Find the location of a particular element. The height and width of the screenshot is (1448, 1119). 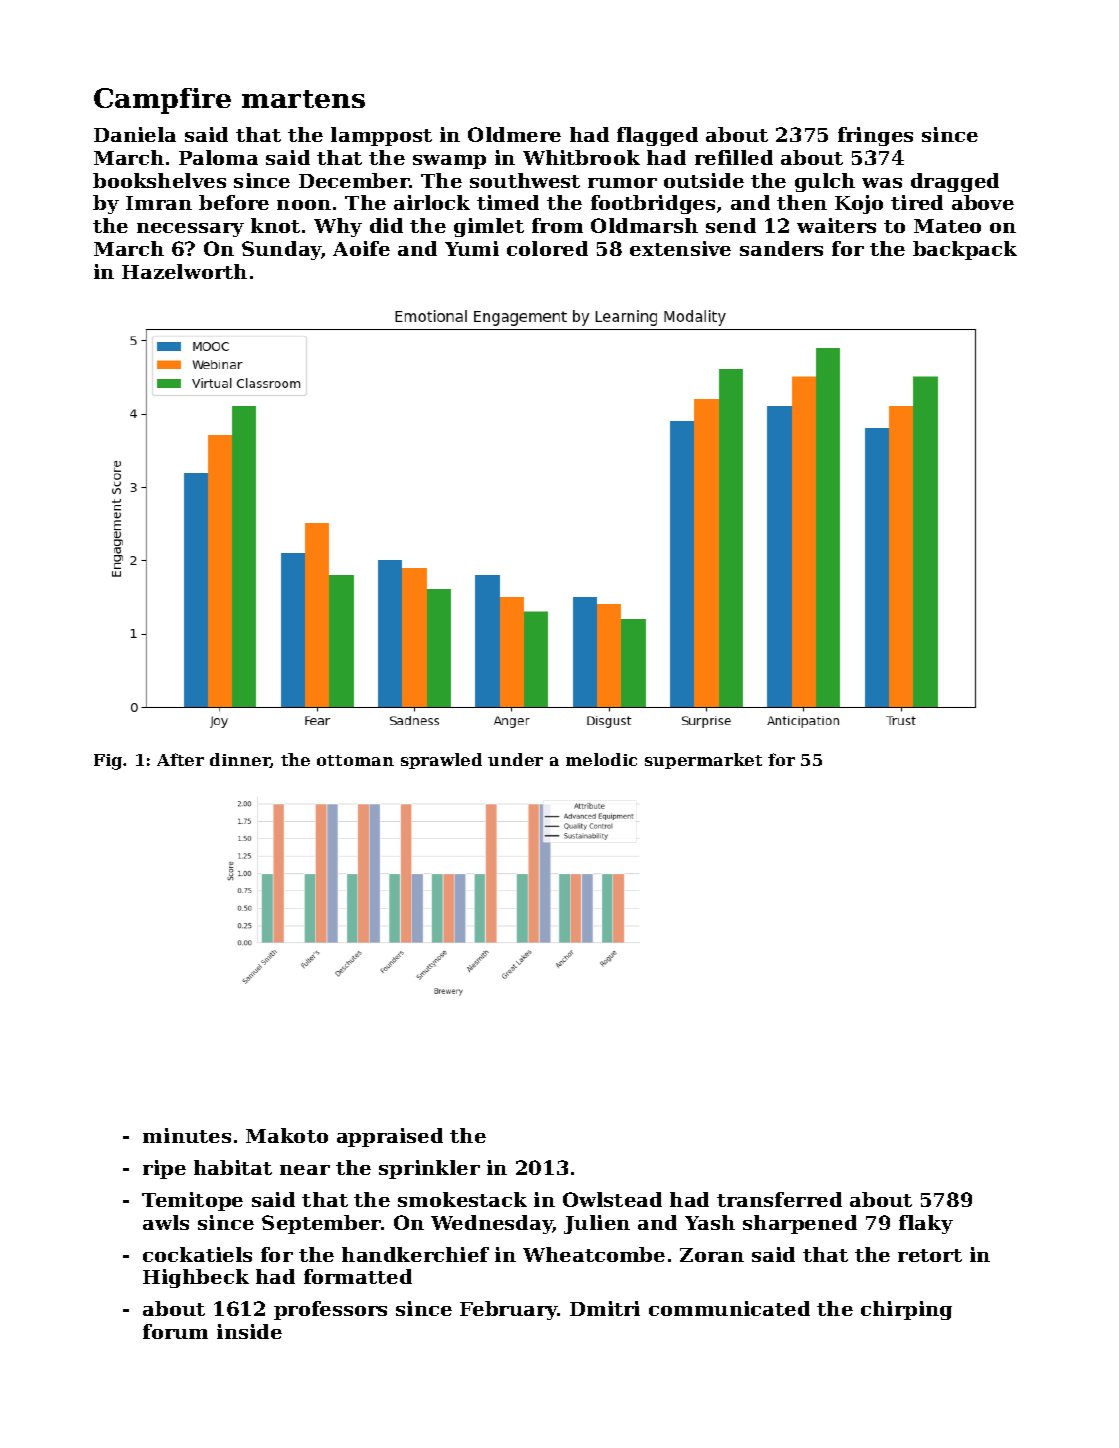

ottoman is located at coordinates (355, 760).
